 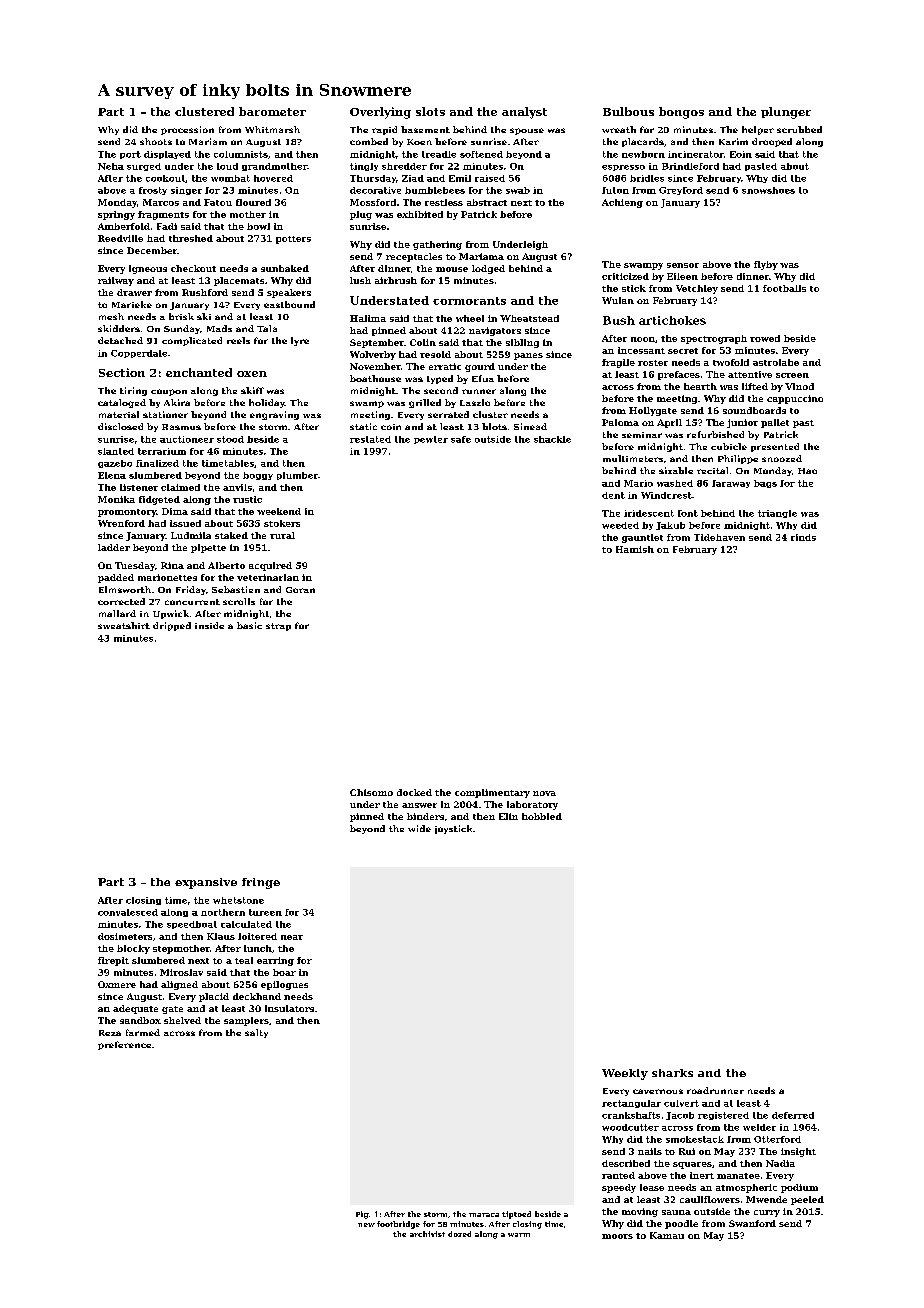 What do you see at coordinates (688, 513) in the screenshot?
I see `font` at bounding box center [688, 513].
